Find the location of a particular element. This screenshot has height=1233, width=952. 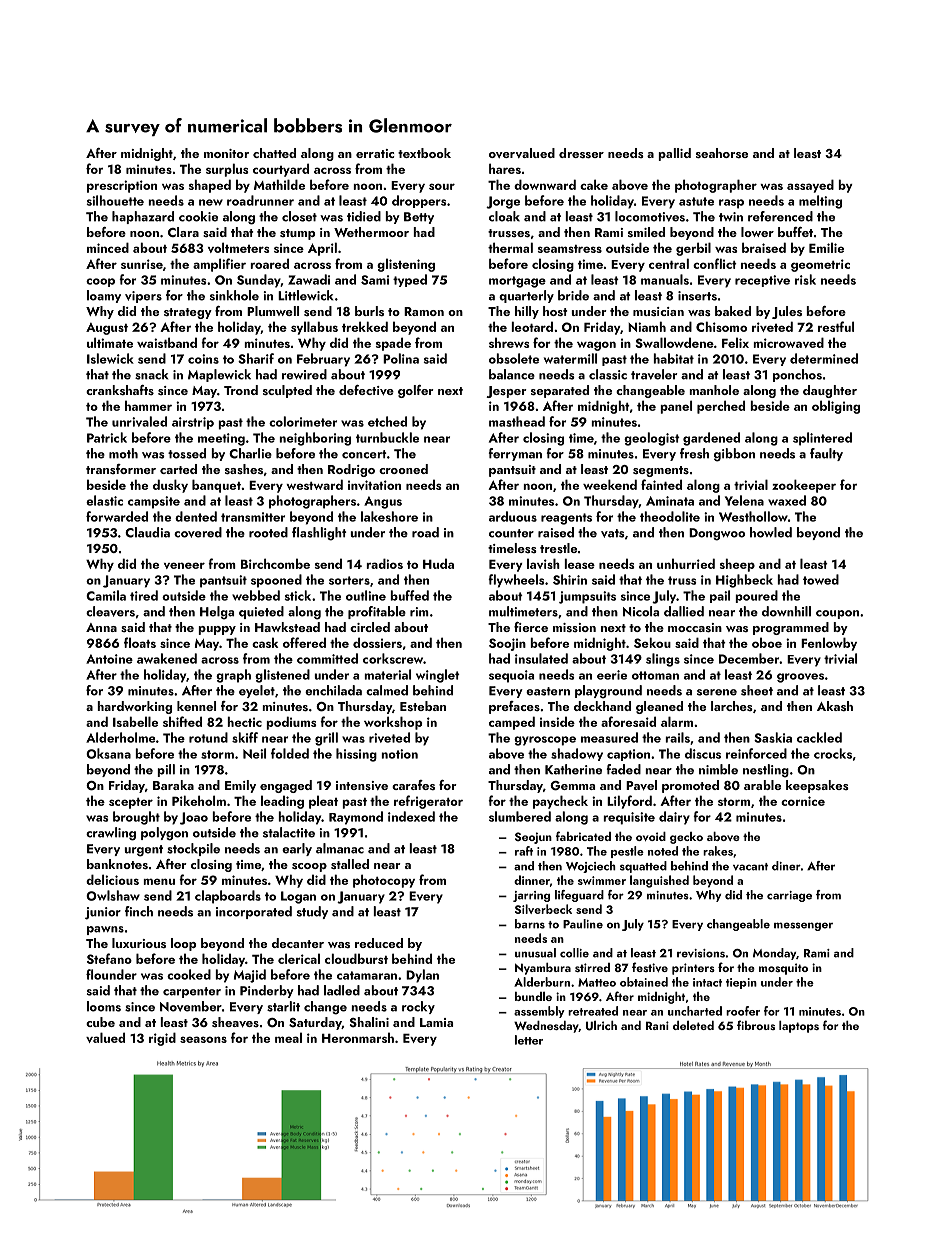

Pikeholm is located at coordinates (199, 800).
